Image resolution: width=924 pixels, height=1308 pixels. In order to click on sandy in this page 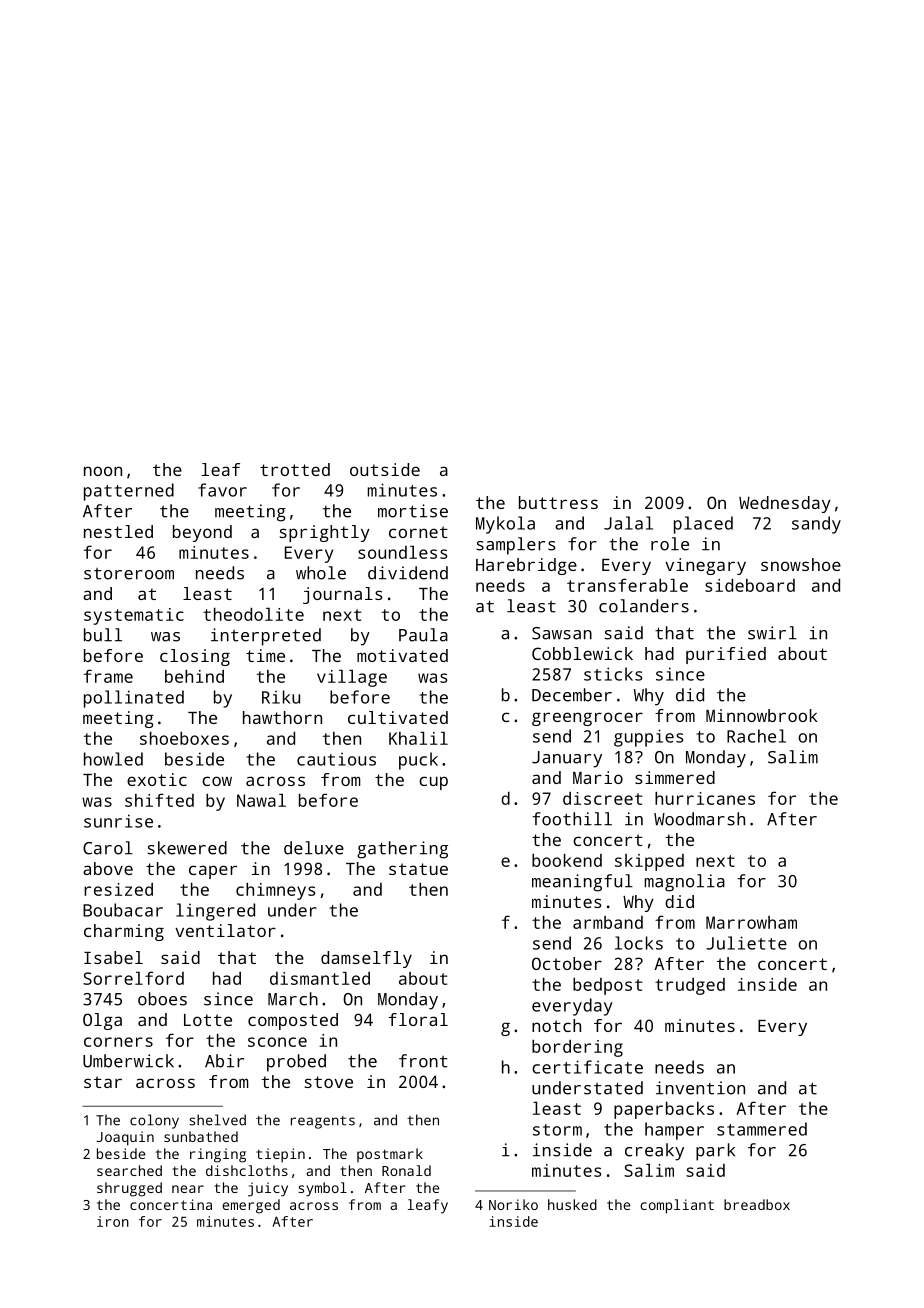, I will do `click(816, 525)`.
